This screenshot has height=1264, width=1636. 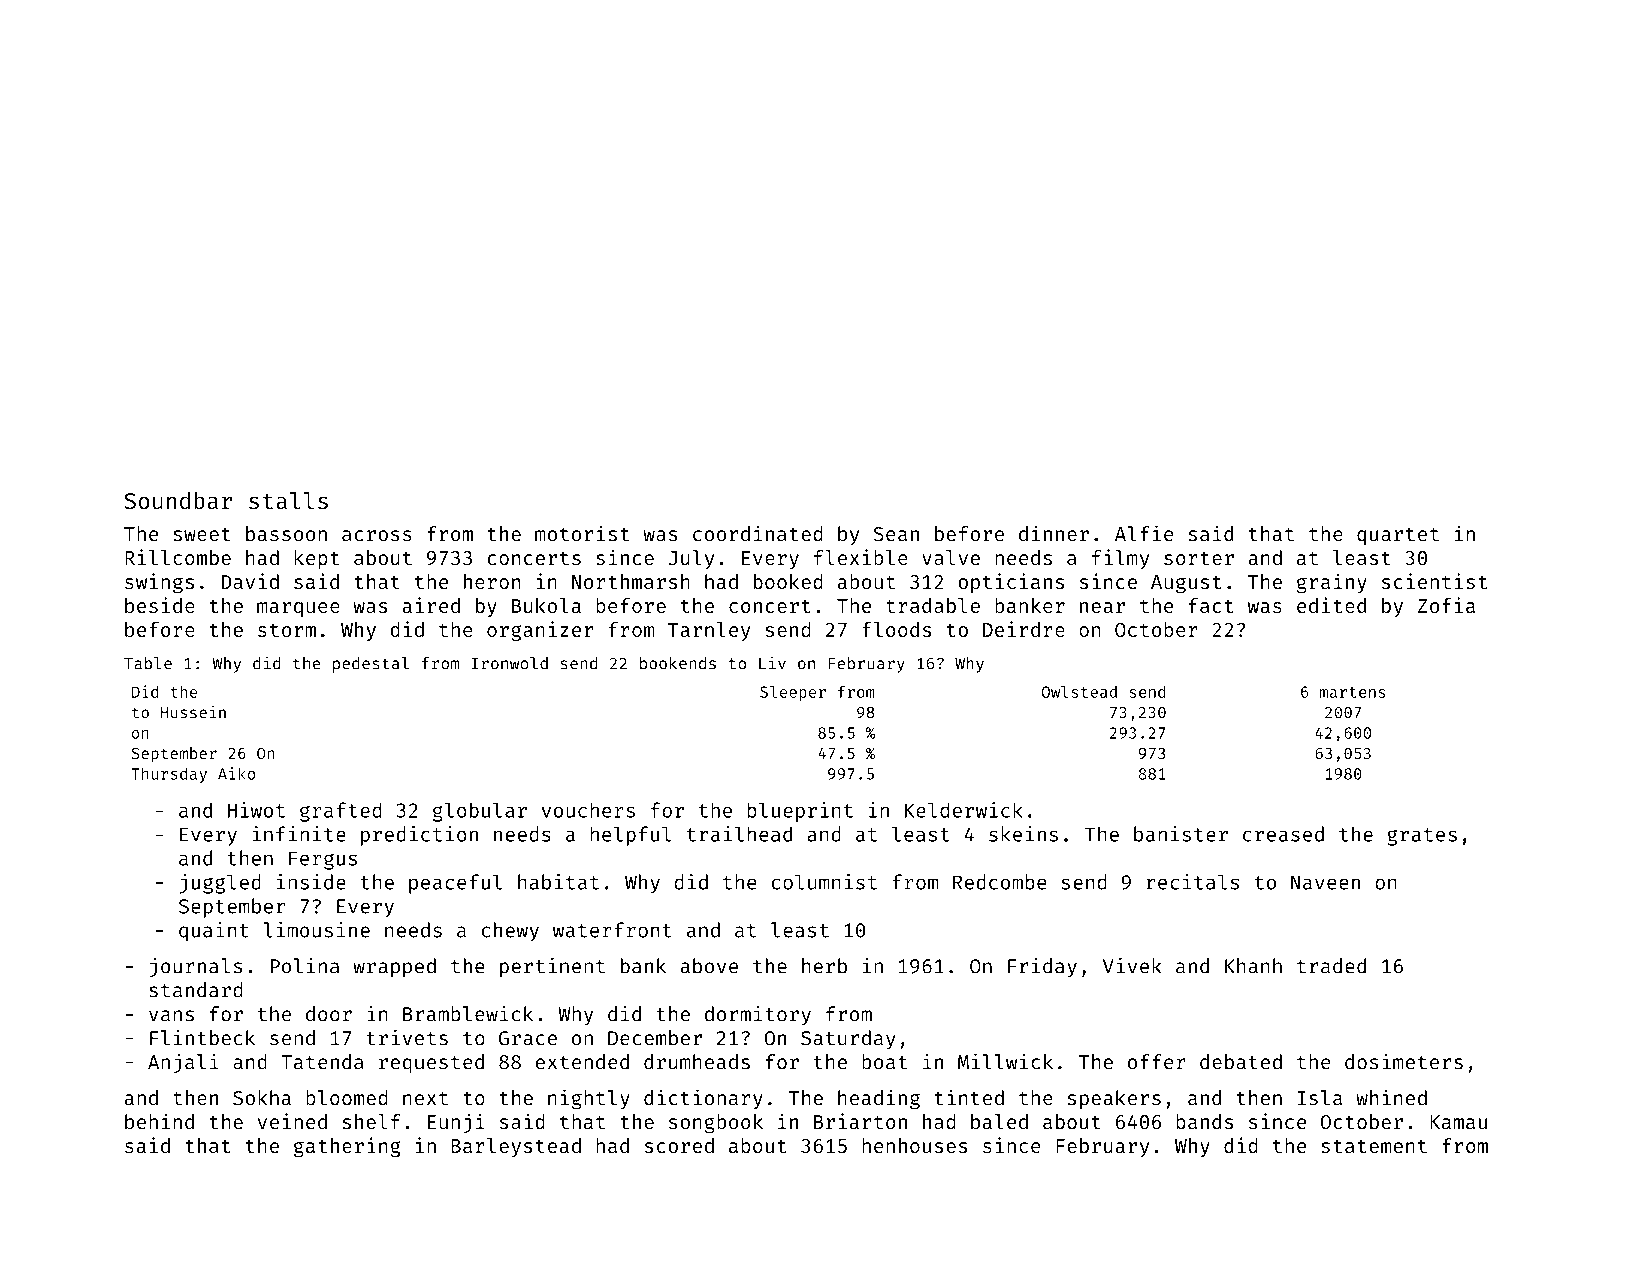 What do you see at coordinates (1205, 1121) in the screenshot?
I see `bands` at bounding box center [1205, 1121].
